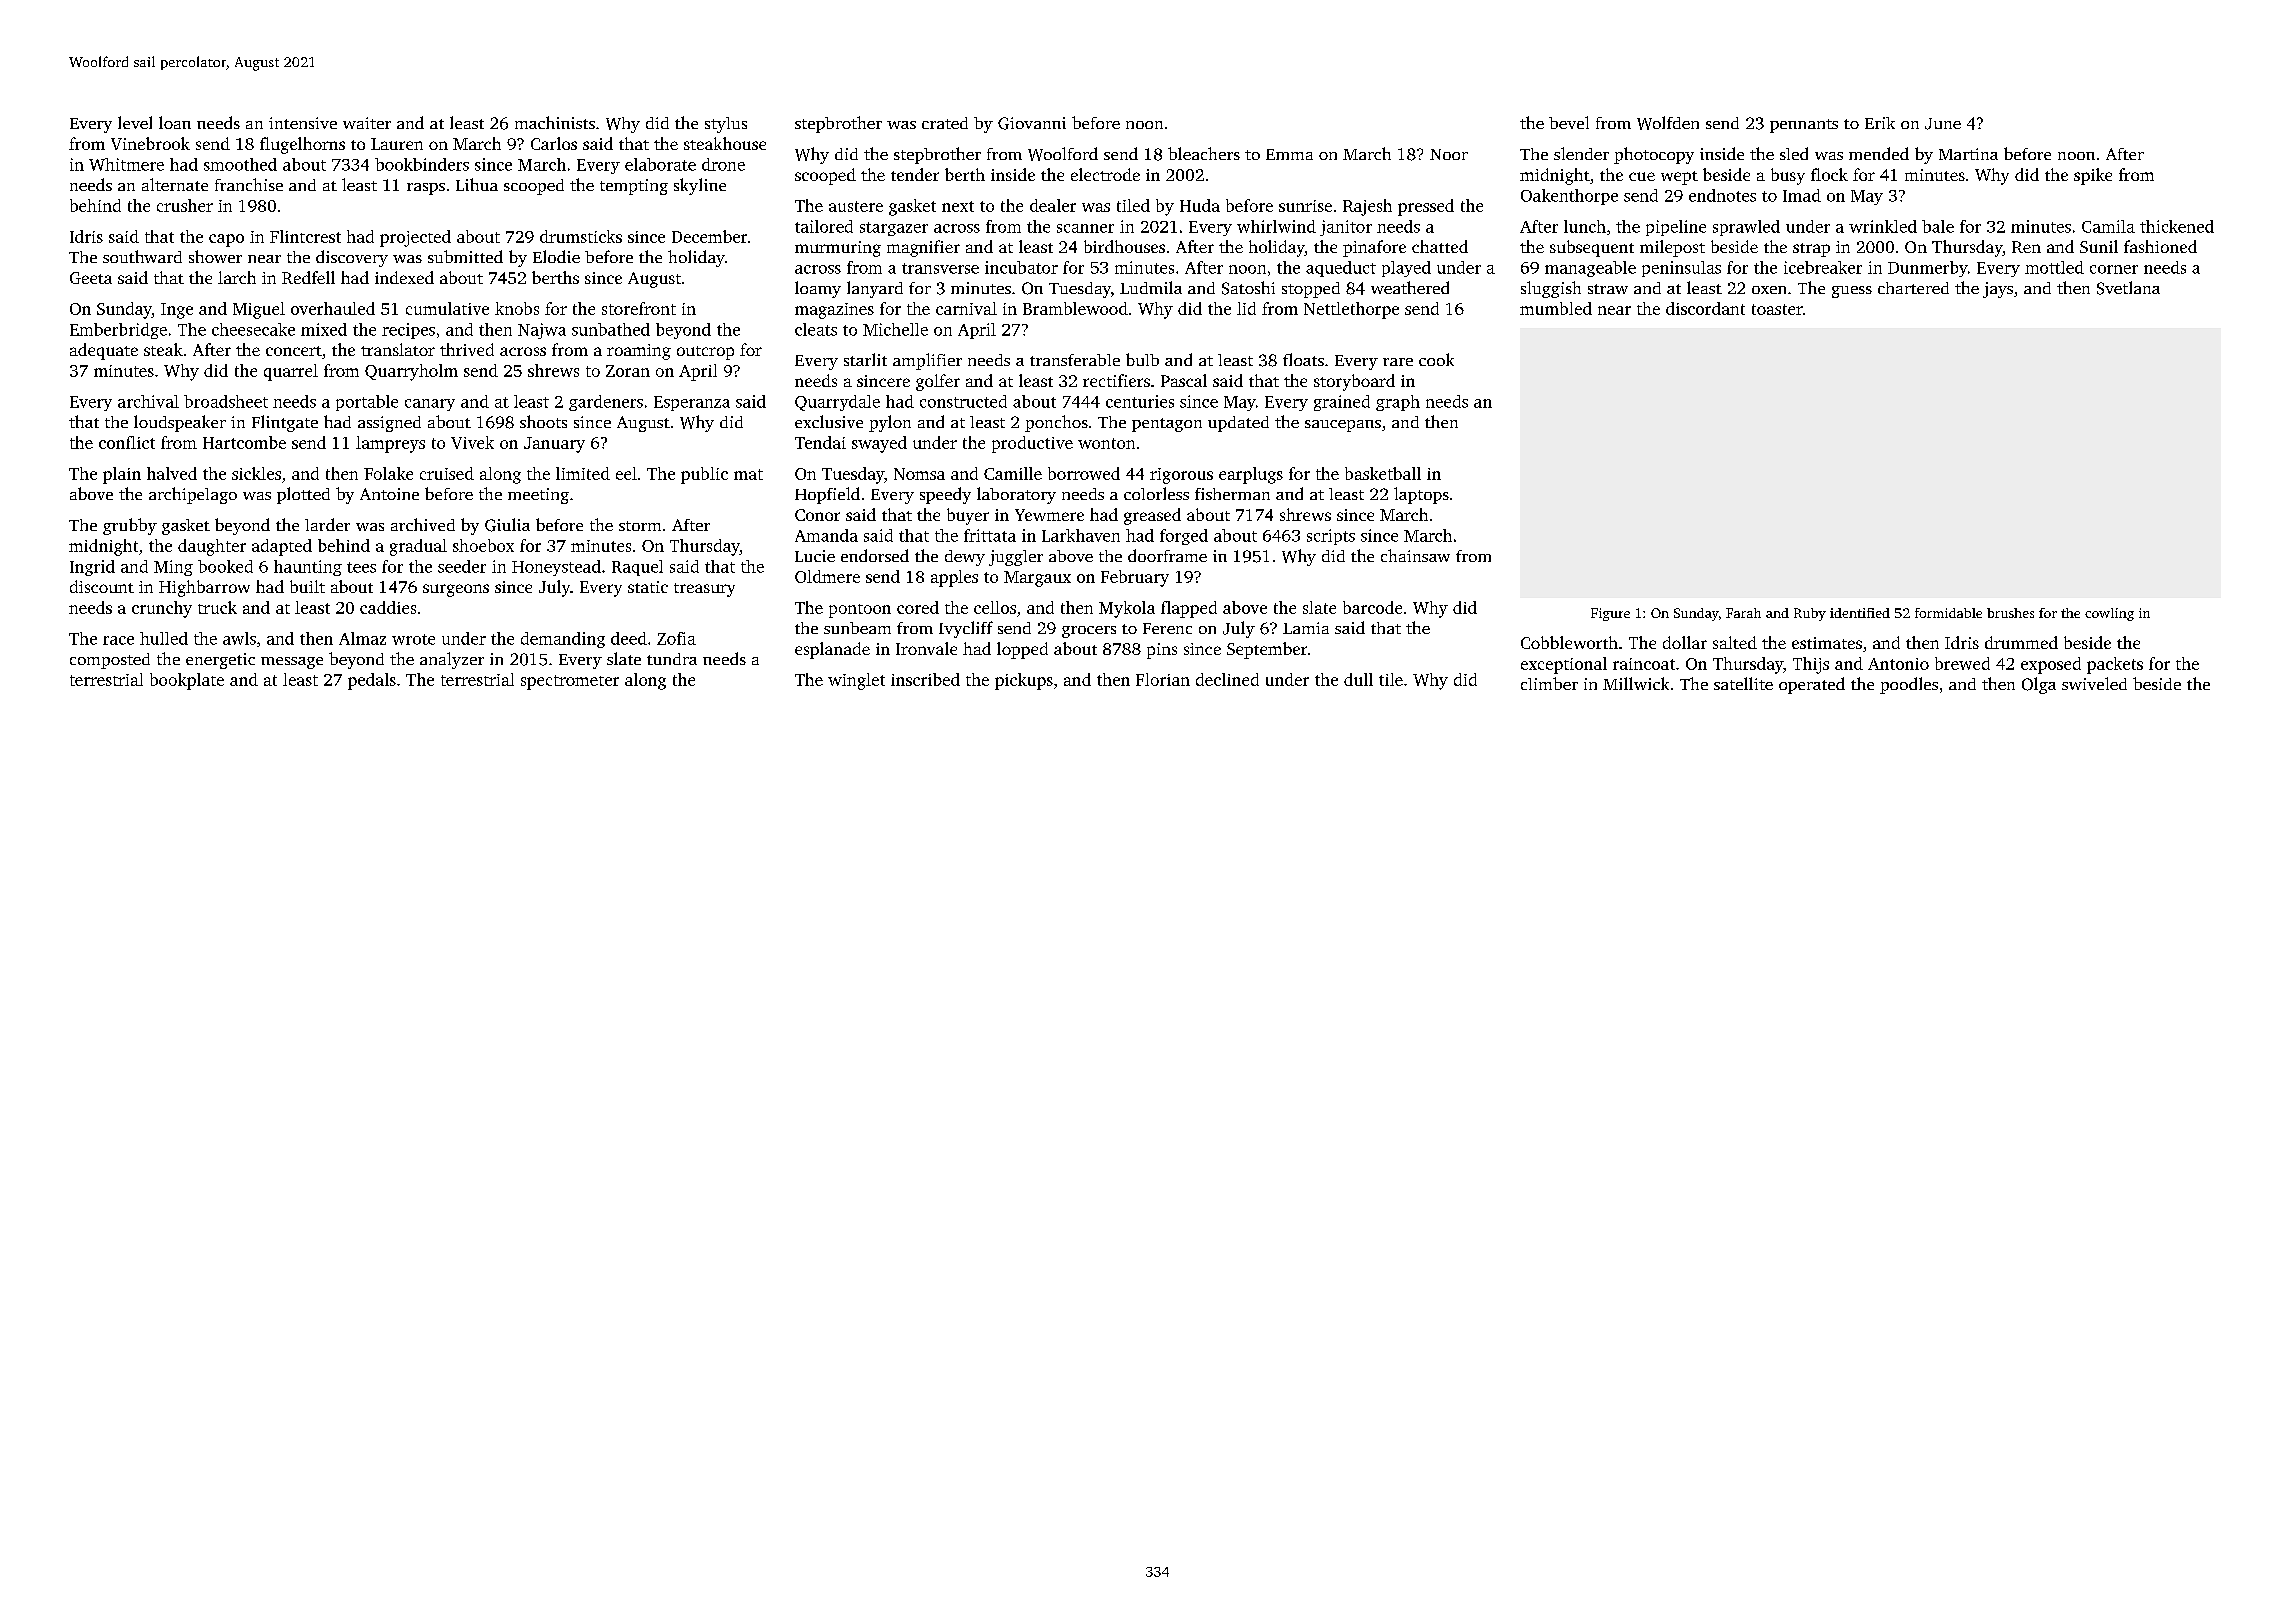 This image has width=2290, height=1620. I want to click on Erik, so click(1880, 123).
